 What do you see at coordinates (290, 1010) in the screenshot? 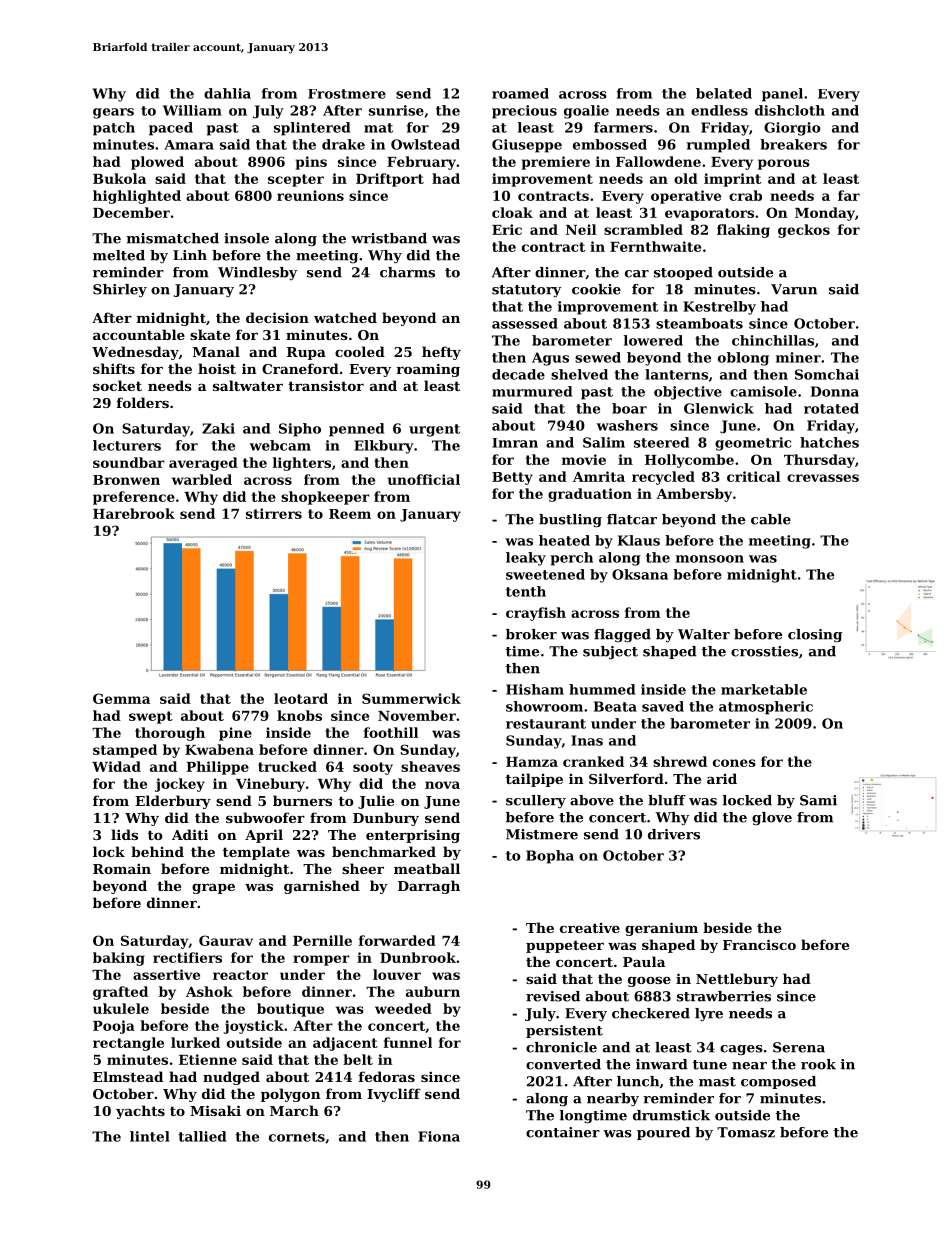
I see `boutique` at bounding box center [290, 1010].
